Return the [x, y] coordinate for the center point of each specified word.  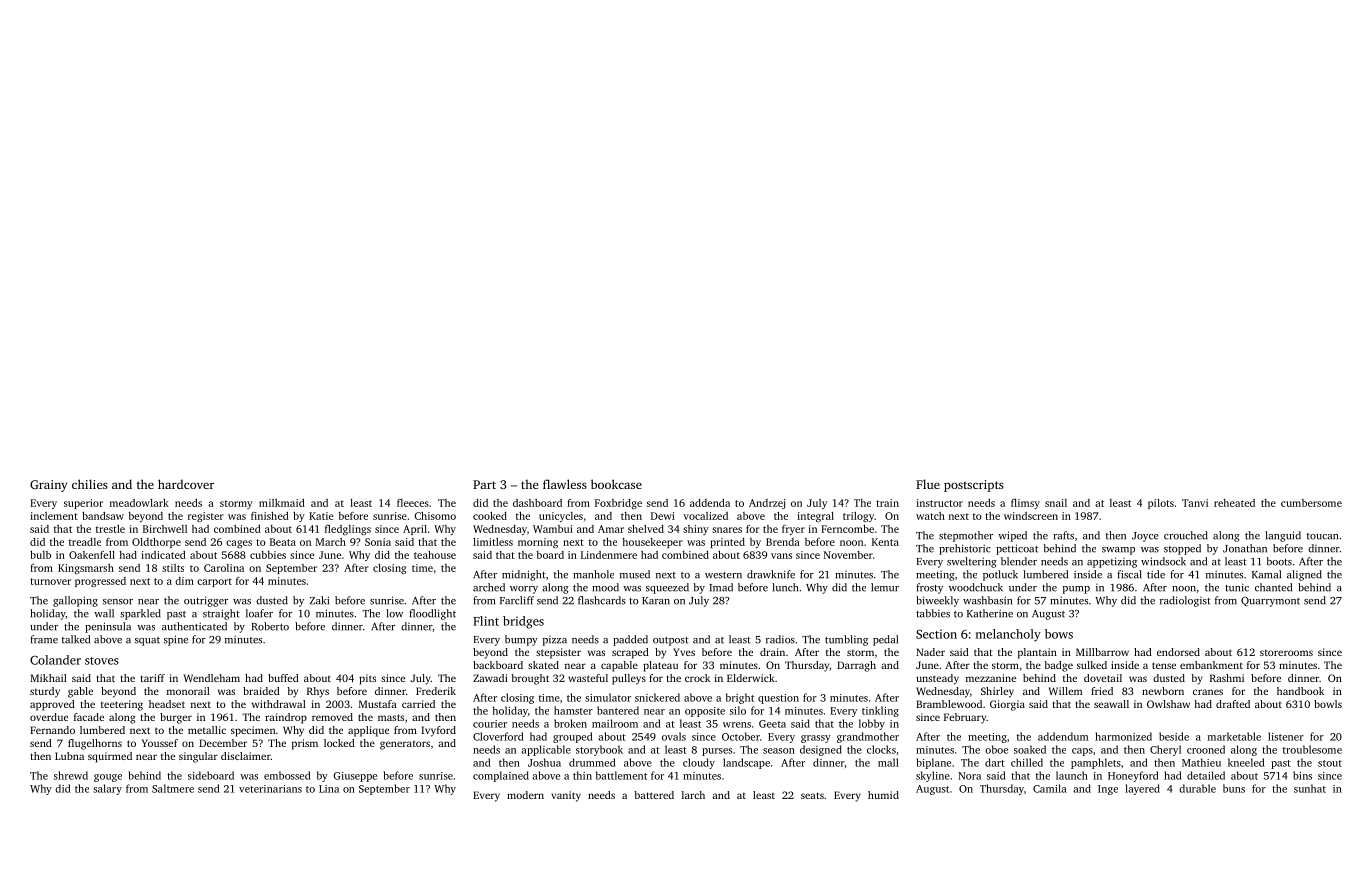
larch [693, 795]
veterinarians [270, 789]
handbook [1300, 691]
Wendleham [212, 678]
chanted [1273, 587]
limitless [493, 542]
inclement [54, 516]
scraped [630, 653]
